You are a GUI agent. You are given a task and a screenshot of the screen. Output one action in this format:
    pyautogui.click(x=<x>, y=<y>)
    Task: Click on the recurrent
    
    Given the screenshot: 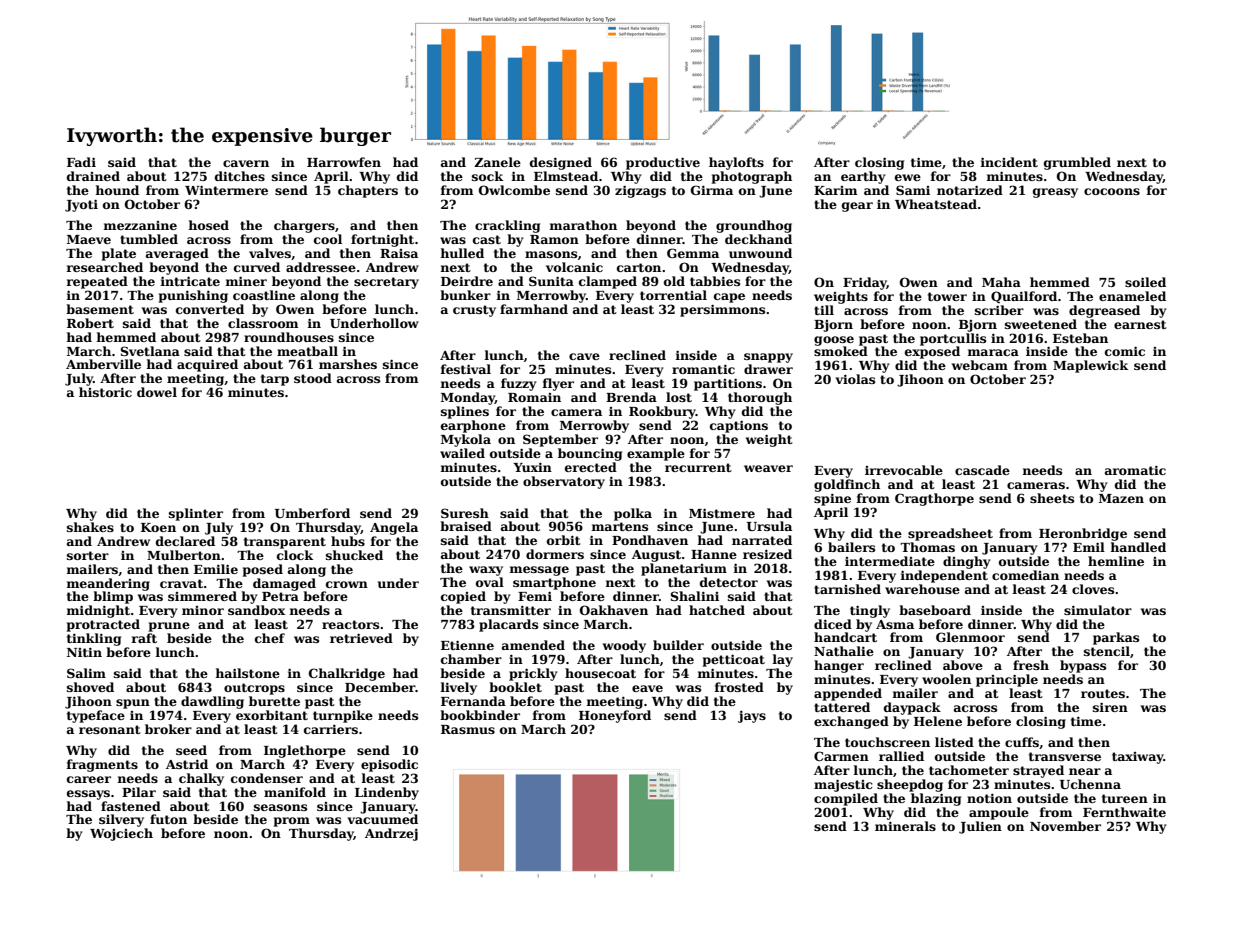 What is the action you would take?
    pyautogui.click(x=698, y=467)
